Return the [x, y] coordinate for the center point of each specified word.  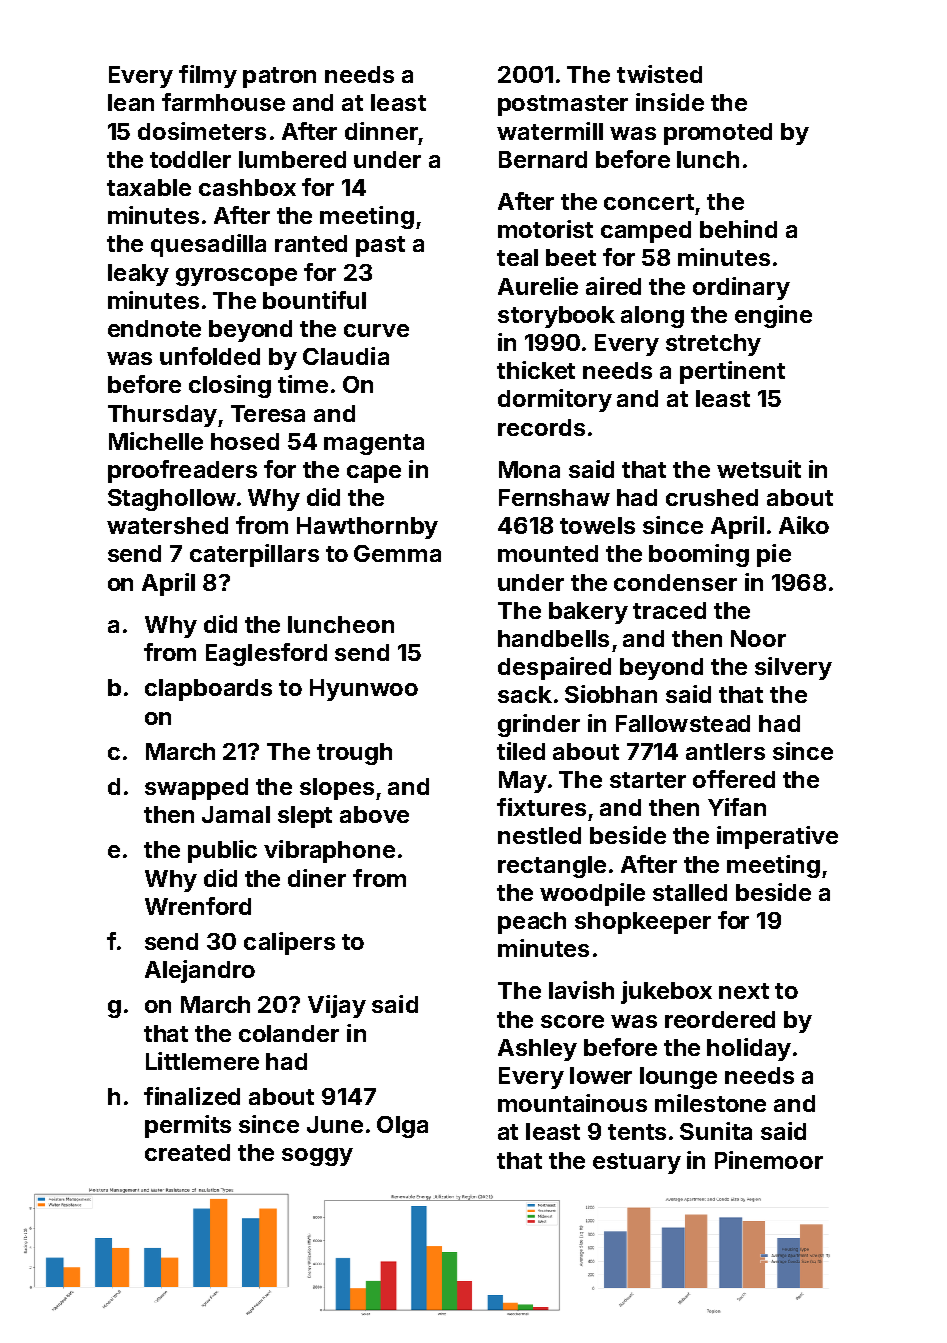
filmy [208, 76]
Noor [758, 638]
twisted [659, 74]
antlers [725, 751]
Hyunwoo [364, 690]
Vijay [337, 1006]
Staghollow [172, 500]
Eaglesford [266, 654]
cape [374, 474]
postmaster [563, 105]
